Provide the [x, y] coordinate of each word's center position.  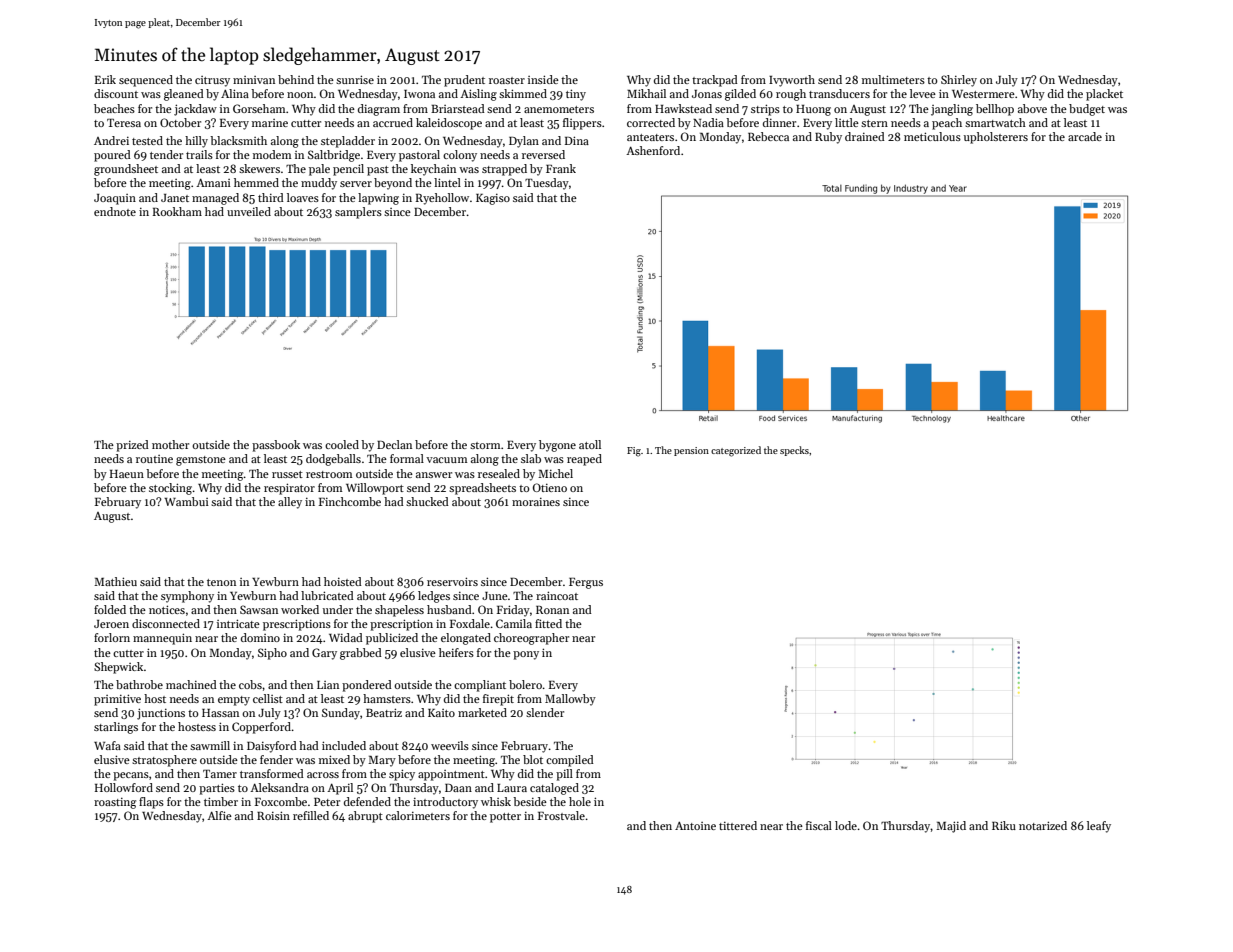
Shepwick [118, 668]
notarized [1043, 825]
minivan [254, 80]
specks [794, 451]
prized [132, 446]
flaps [151, 803]
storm [485, 445]
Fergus [586, 583]
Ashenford [653, 150]
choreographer [531, 639]
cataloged [554, 789]
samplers [358, 213]
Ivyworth [792, 81]
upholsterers [996, 138]
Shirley [959, 81]
